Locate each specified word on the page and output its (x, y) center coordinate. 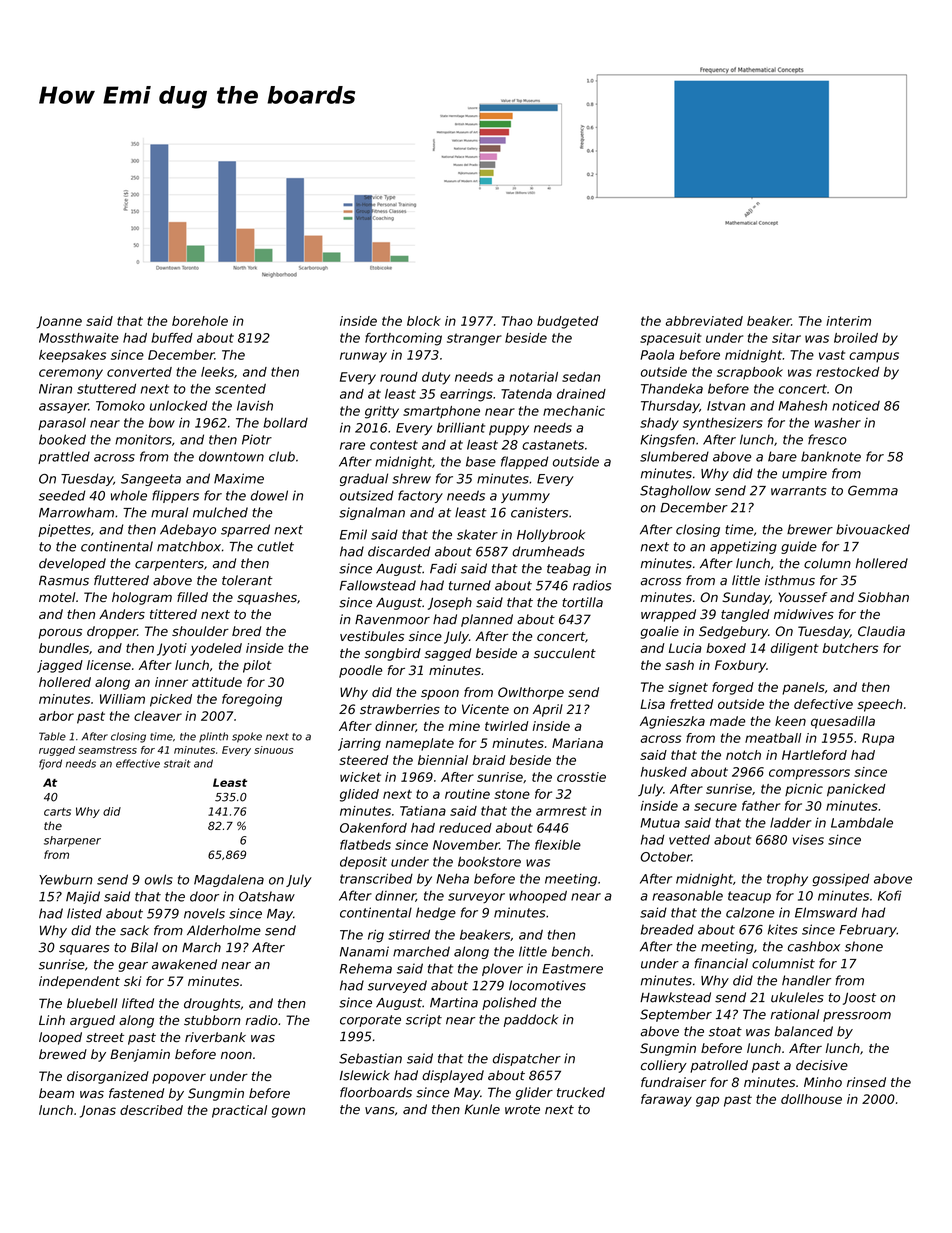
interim (848, 321)
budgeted (568, 322)
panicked (856, 790)
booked (62, 439)
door (204, 896)
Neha (452, 878)
